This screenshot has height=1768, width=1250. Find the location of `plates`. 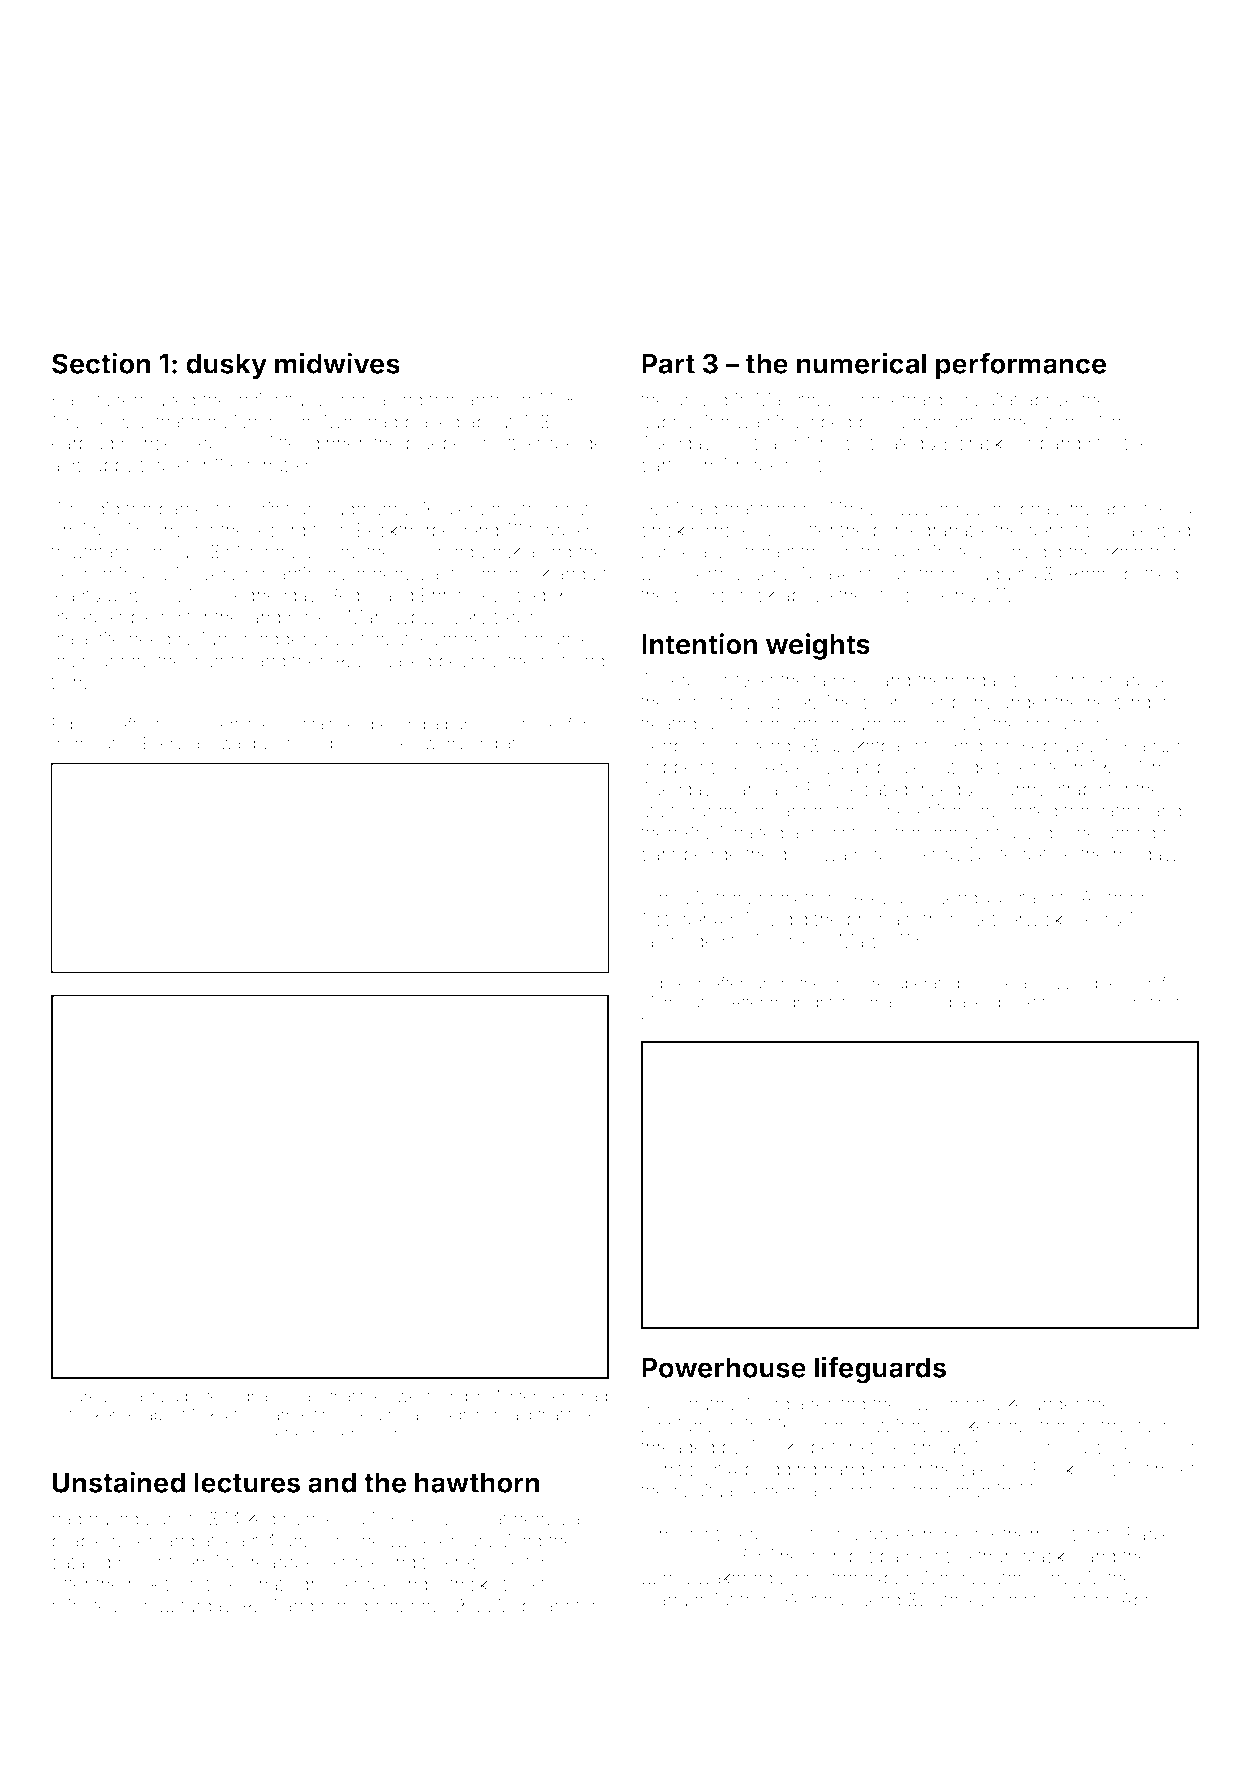

plates is located at coordinates (206, 1398).
